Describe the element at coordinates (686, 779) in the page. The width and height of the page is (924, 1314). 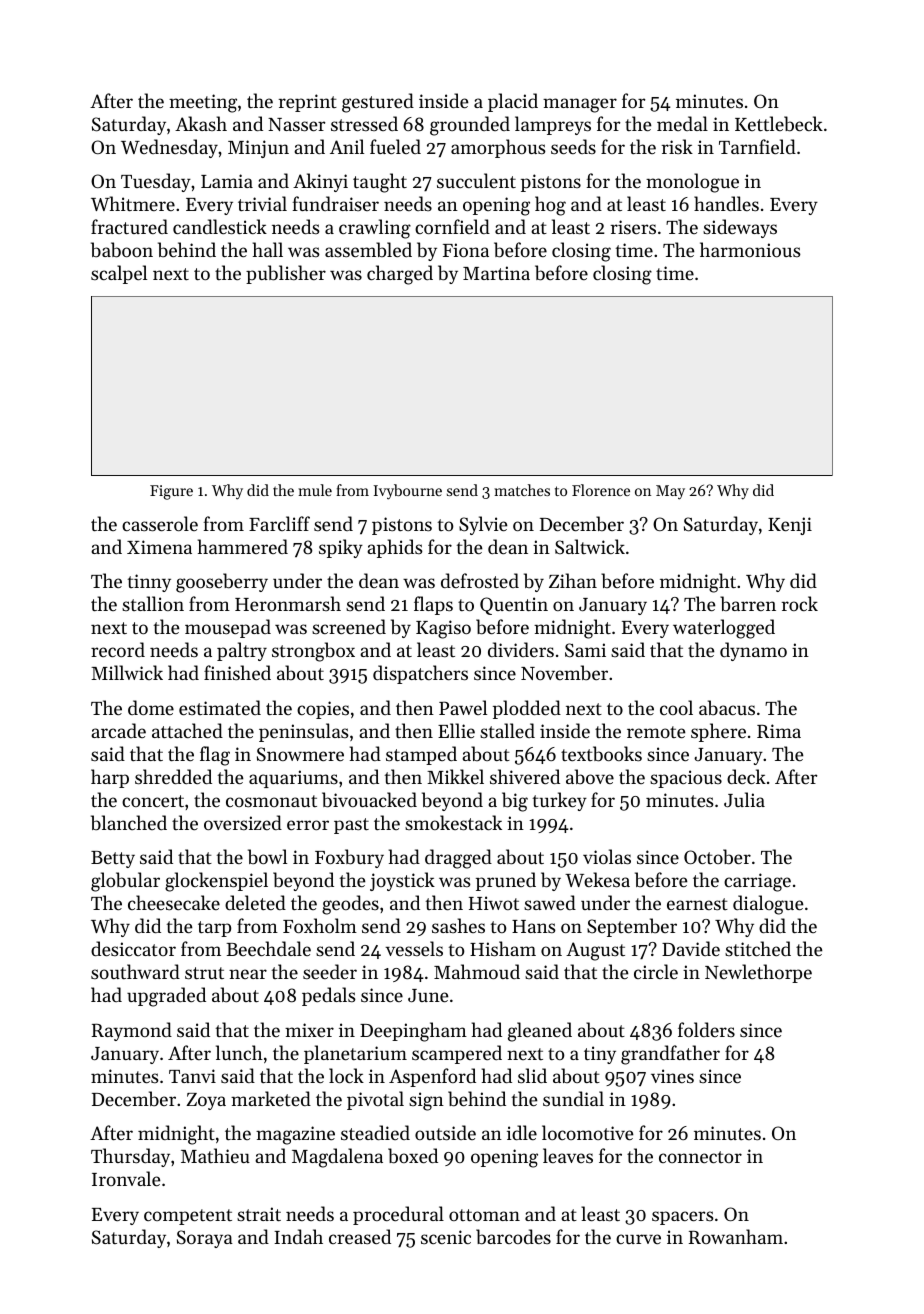
I see `spacious` at that location.
